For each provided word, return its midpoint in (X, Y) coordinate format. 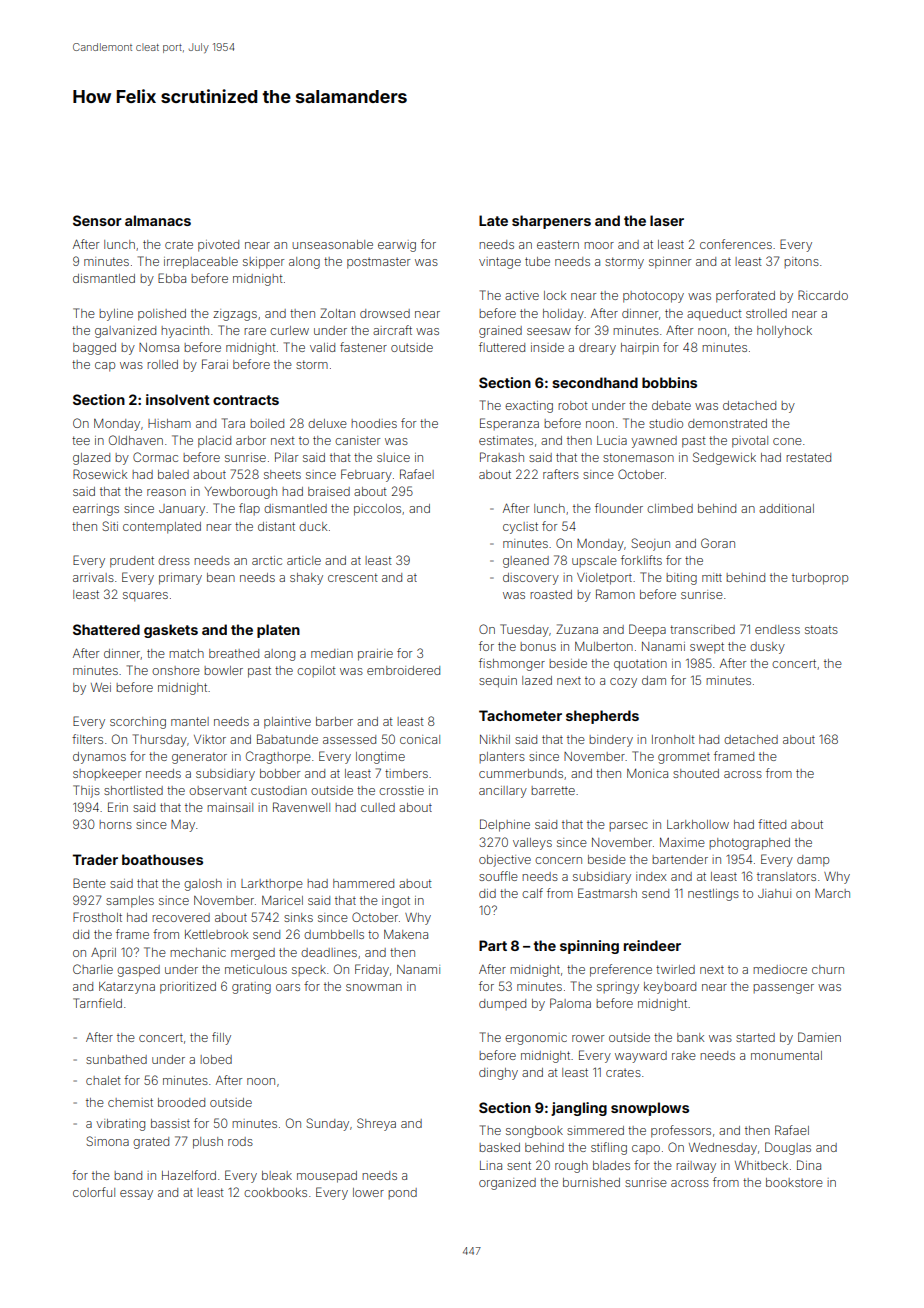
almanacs (158, 220)
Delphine (505, 825)
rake (684, 1055)
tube (537, 261)
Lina (491, 1165)
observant (218, 790)
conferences (736, 244)
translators (786, 876)
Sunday (327, 1124)
